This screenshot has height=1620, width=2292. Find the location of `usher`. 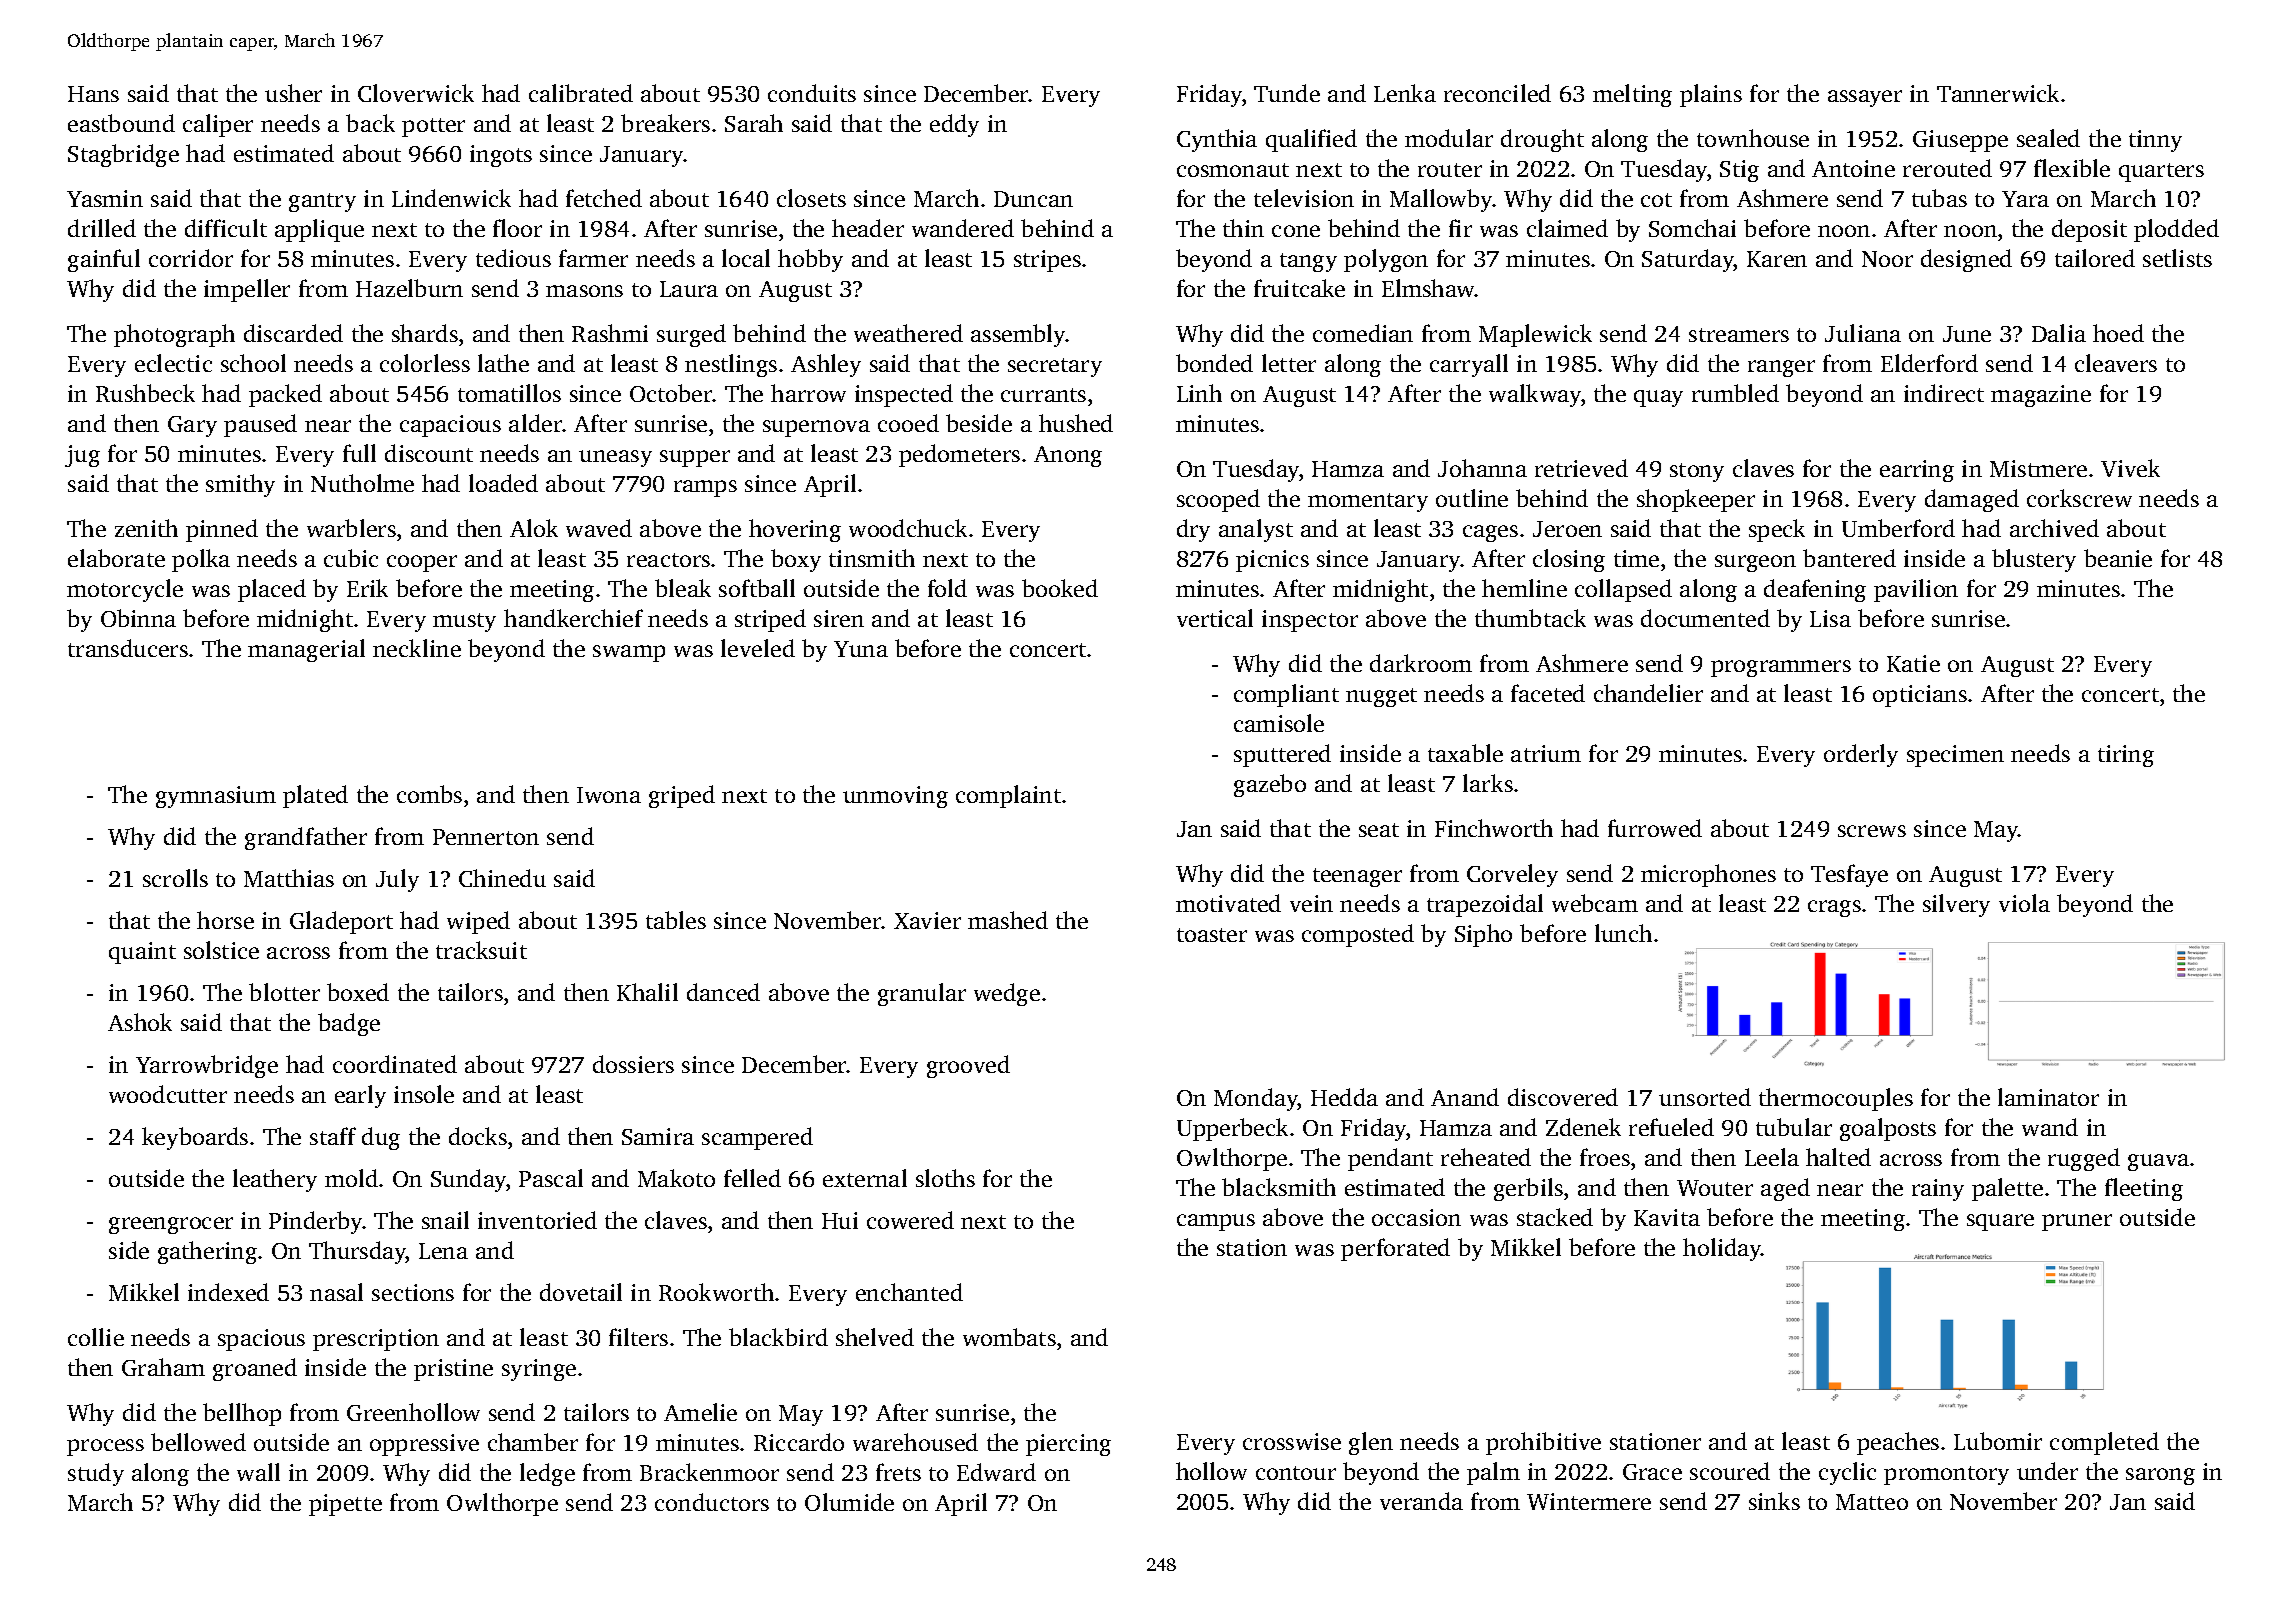

usher is located at coordinates (293, 93).
